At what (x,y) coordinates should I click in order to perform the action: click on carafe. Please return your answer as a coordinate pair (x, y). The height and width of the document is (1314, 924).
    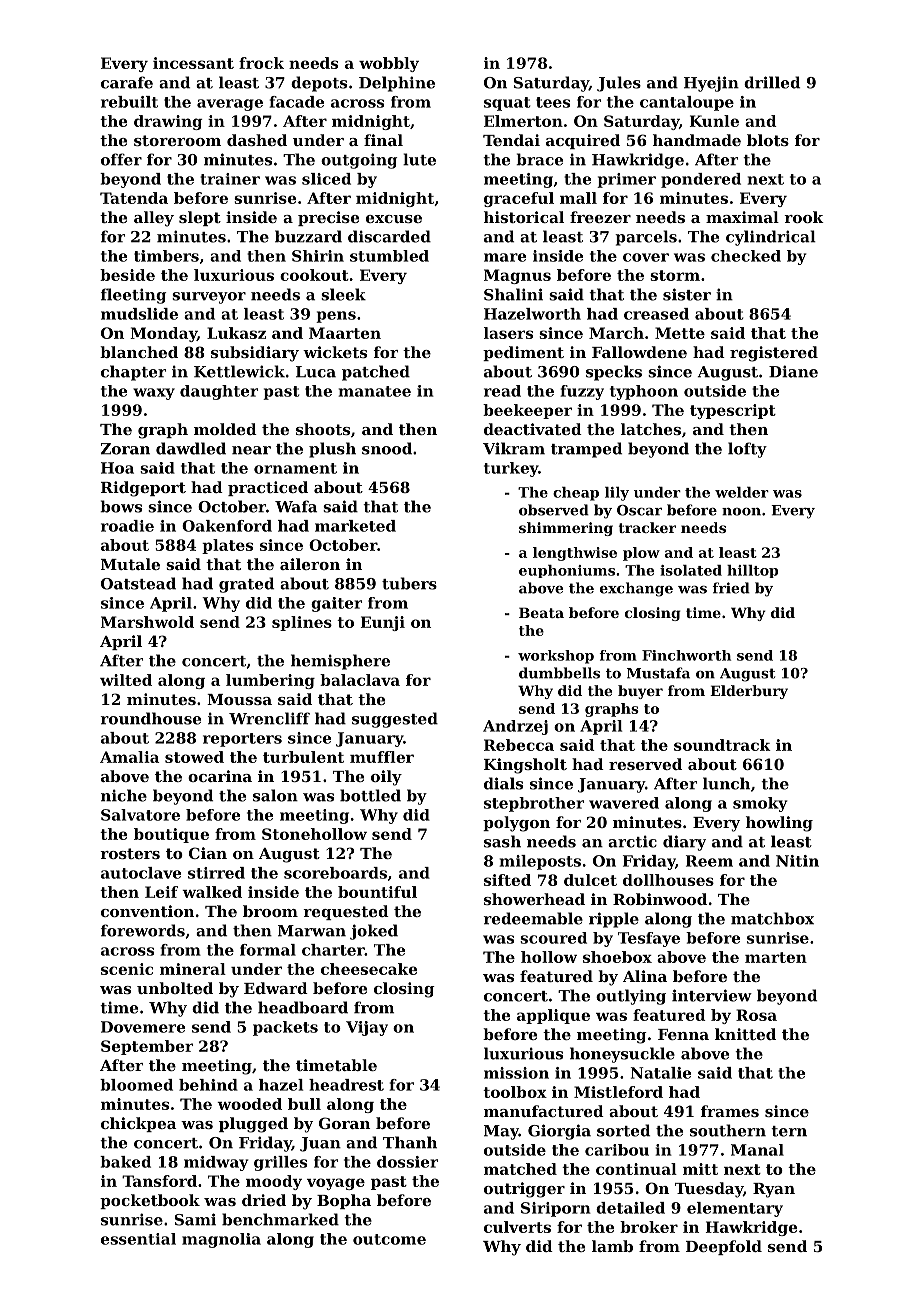
    Looking at the image, I should click on (127, 82).
